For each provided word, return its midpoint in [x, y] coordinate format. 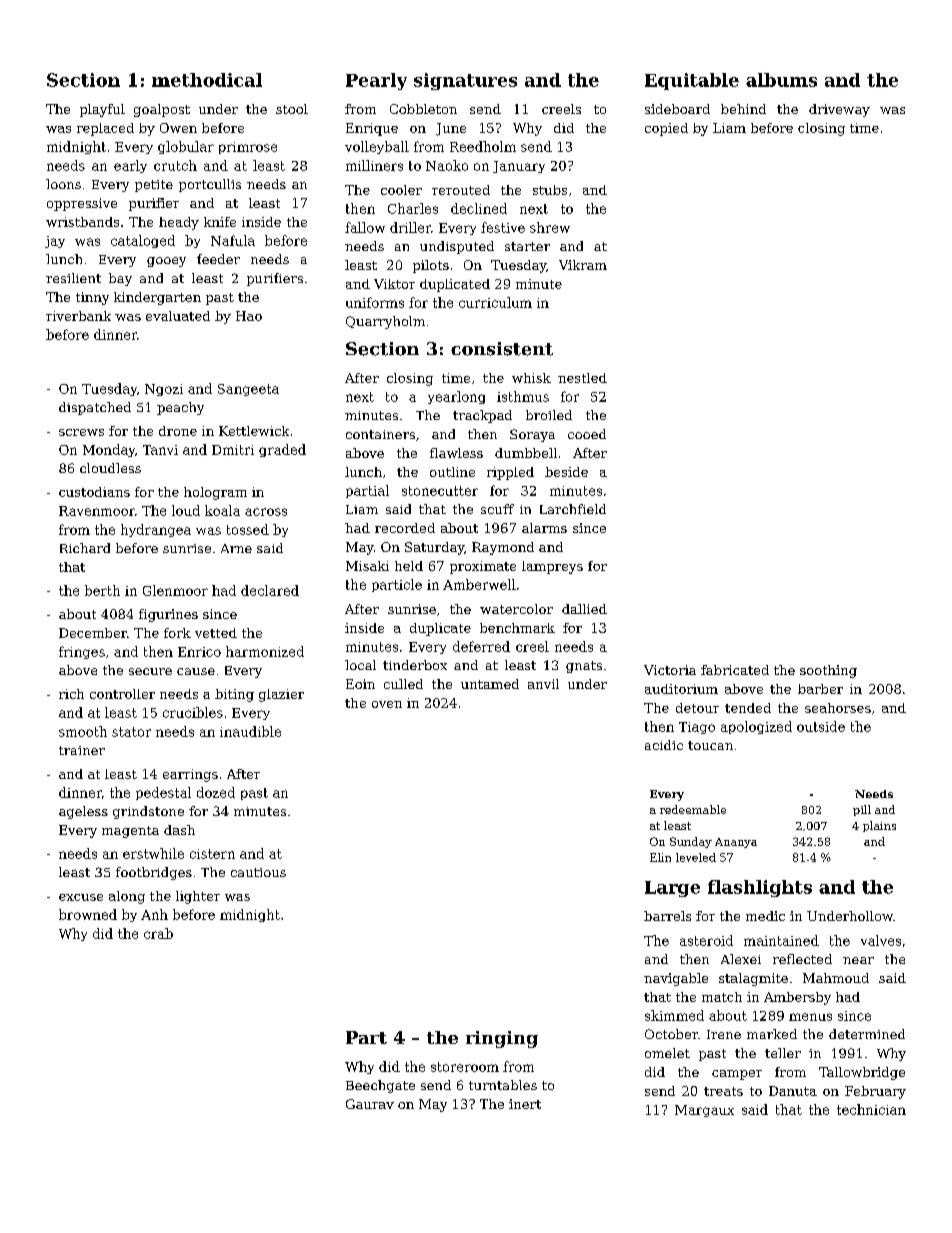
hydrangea [156, 530]
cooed [587, 434]
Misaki [367, 566]
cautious [258, 872]
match [722, 997]
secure [150, 671]
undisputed [457, 247]
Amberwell [479, 584]
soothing [828, 671]
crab [158, 933]
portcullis [210, 185]
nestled [582, 378]
